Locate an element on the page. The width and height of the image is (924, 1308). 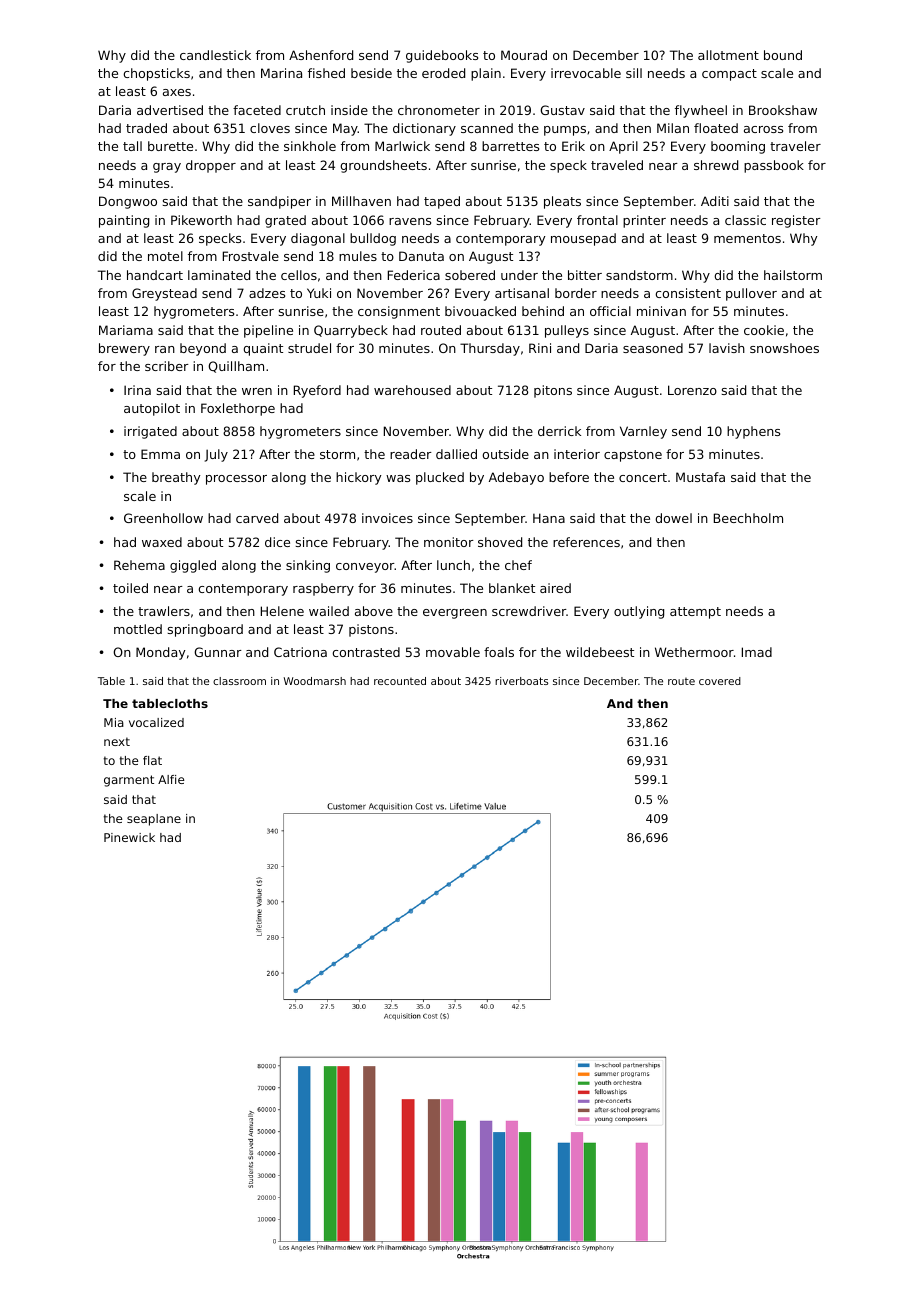
recounted is located at coordinates (400, 681).
